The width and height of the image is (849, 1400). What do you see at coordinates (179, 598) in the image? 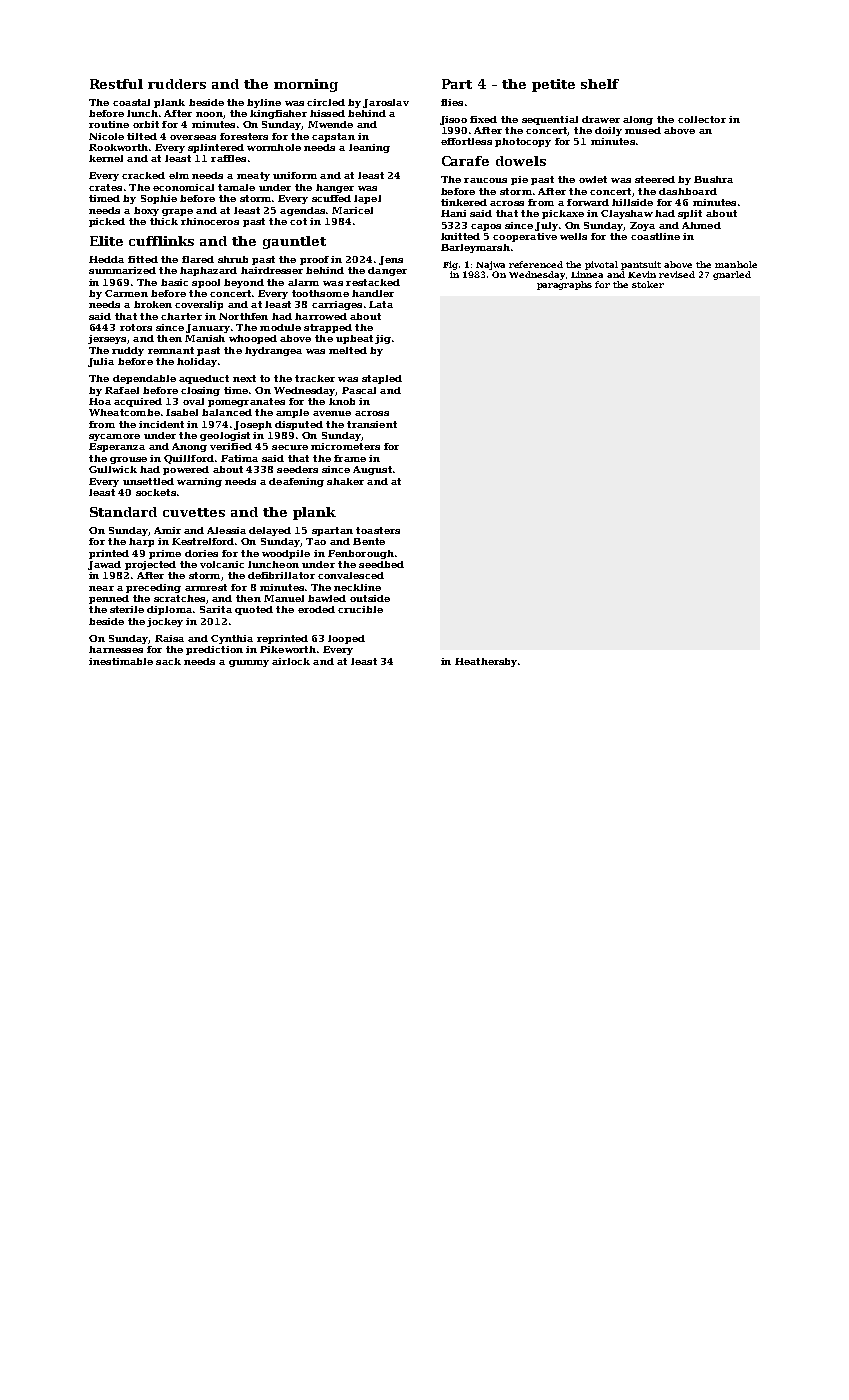
I see `scratches` at bounding box center [179, 598].
